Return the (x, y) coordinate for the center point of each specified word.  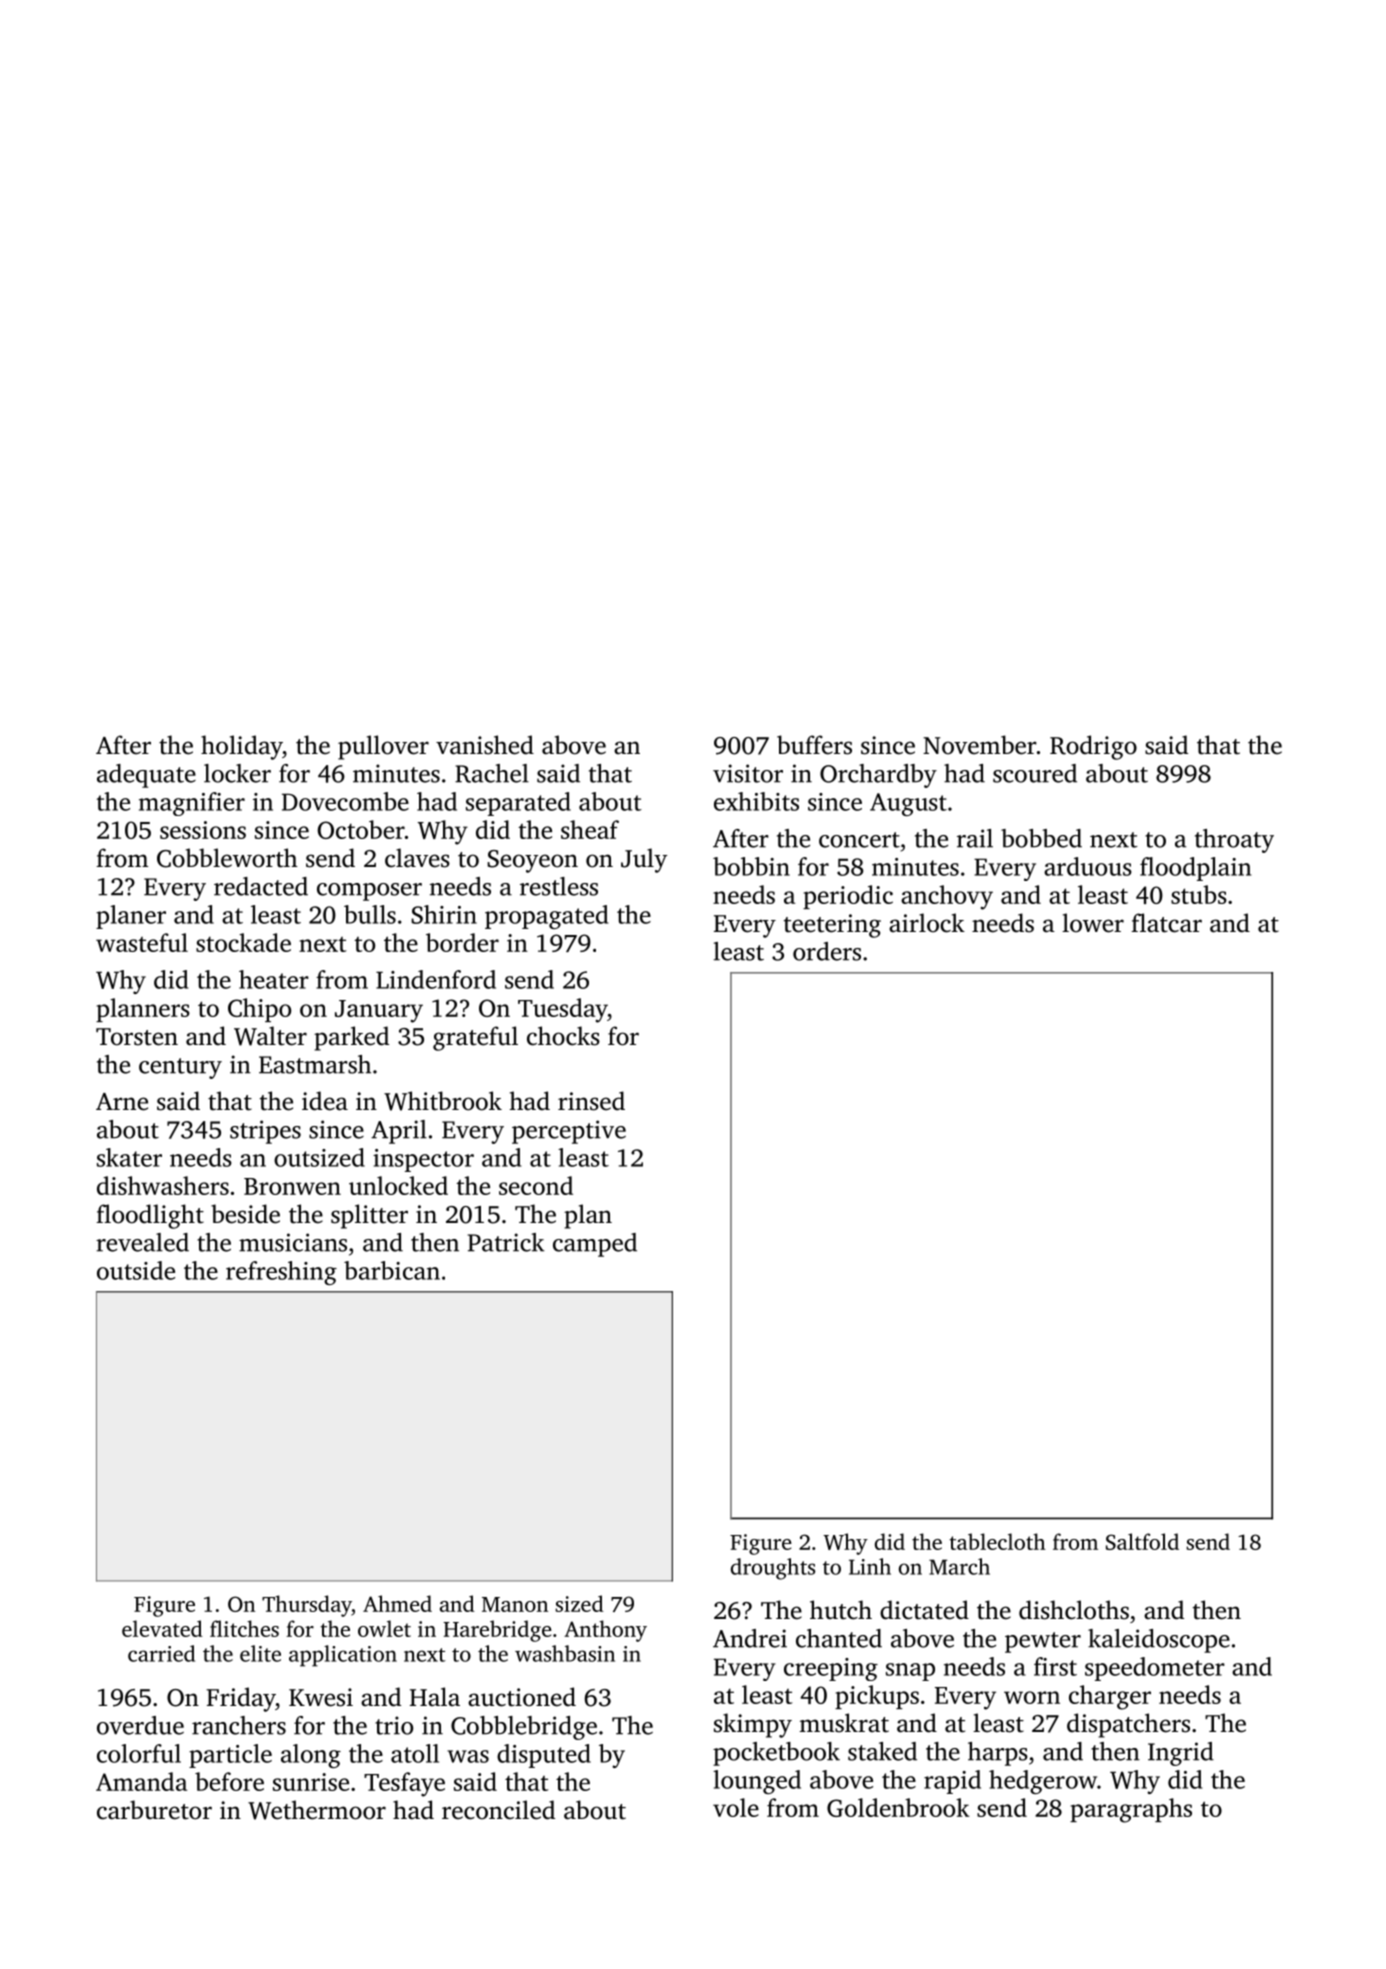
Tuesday (563, 1010)
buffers (814, 745)
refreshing (281, 1273)
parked (351, 1038)
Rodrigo (1093, 747)
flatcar (1166, 923)
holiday (241, 747)
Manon (515, 1604)
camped (595, 1245)
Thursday (307, 1606)
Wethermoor (317, 1810)
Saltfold (1142, 1541)
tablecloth (998, 1541)
